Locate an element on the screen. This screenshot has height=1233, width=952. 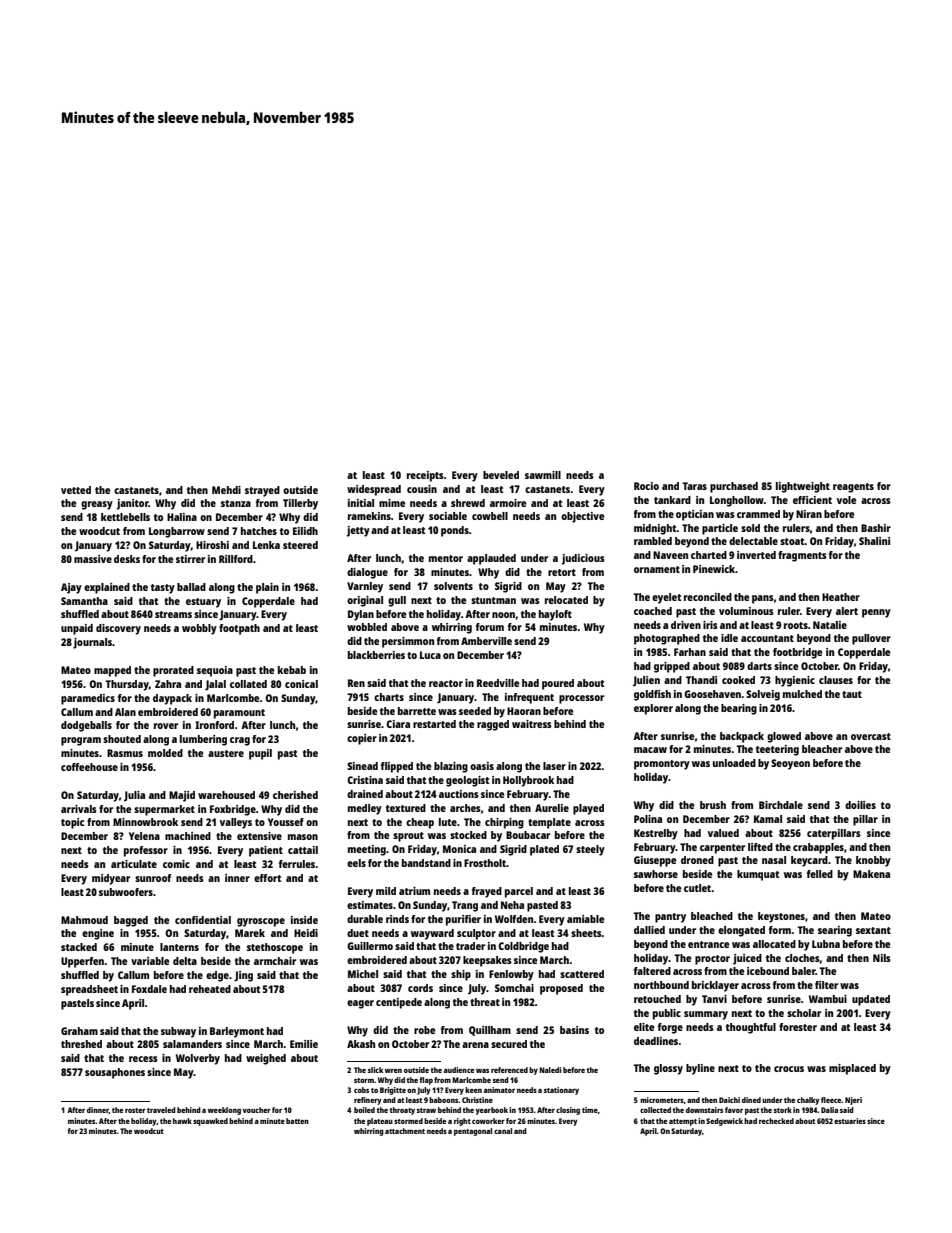
overcast is located at coordinates (871, 736).
